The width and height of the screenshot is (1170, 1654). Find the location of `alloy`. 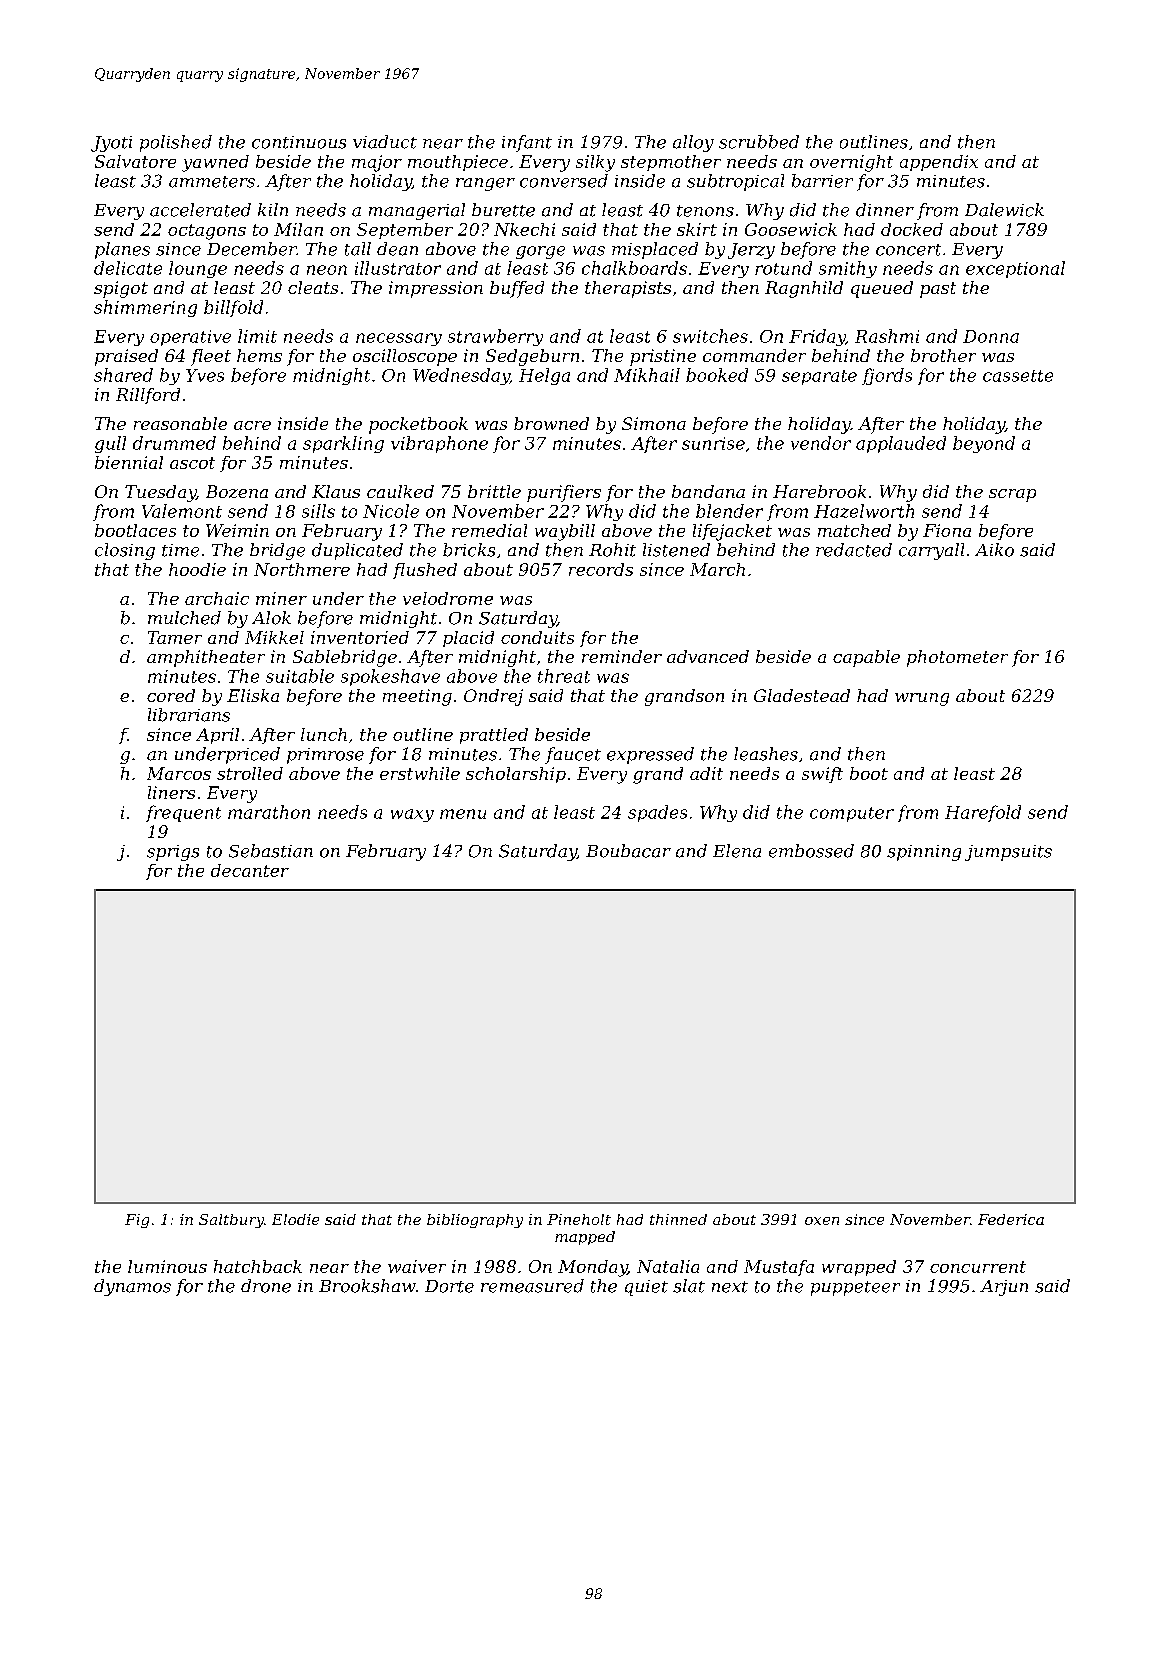

alloy is located at coordinates (693, 143).
